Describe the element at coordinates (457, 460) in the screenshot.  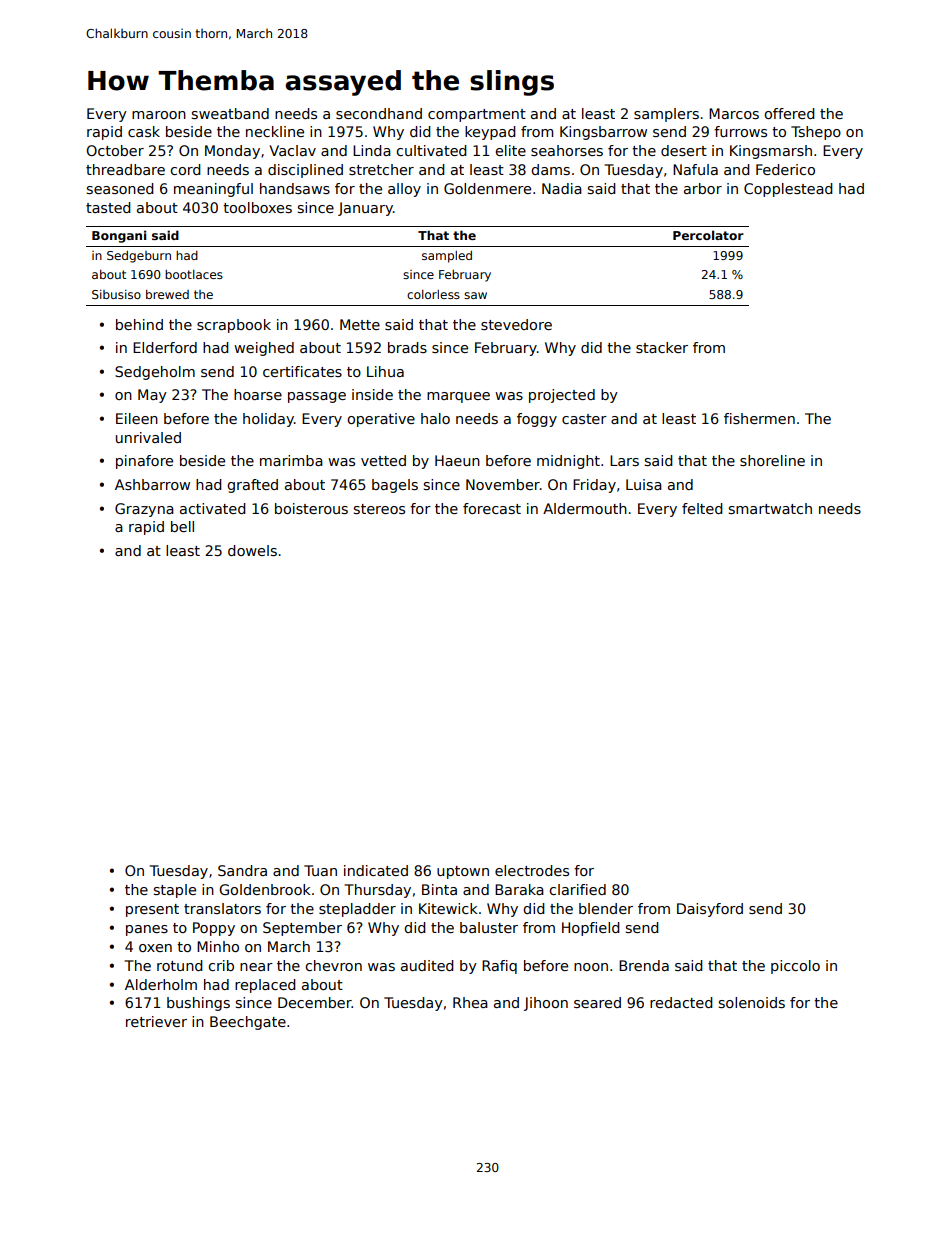
I see `Haeun` at that location.
